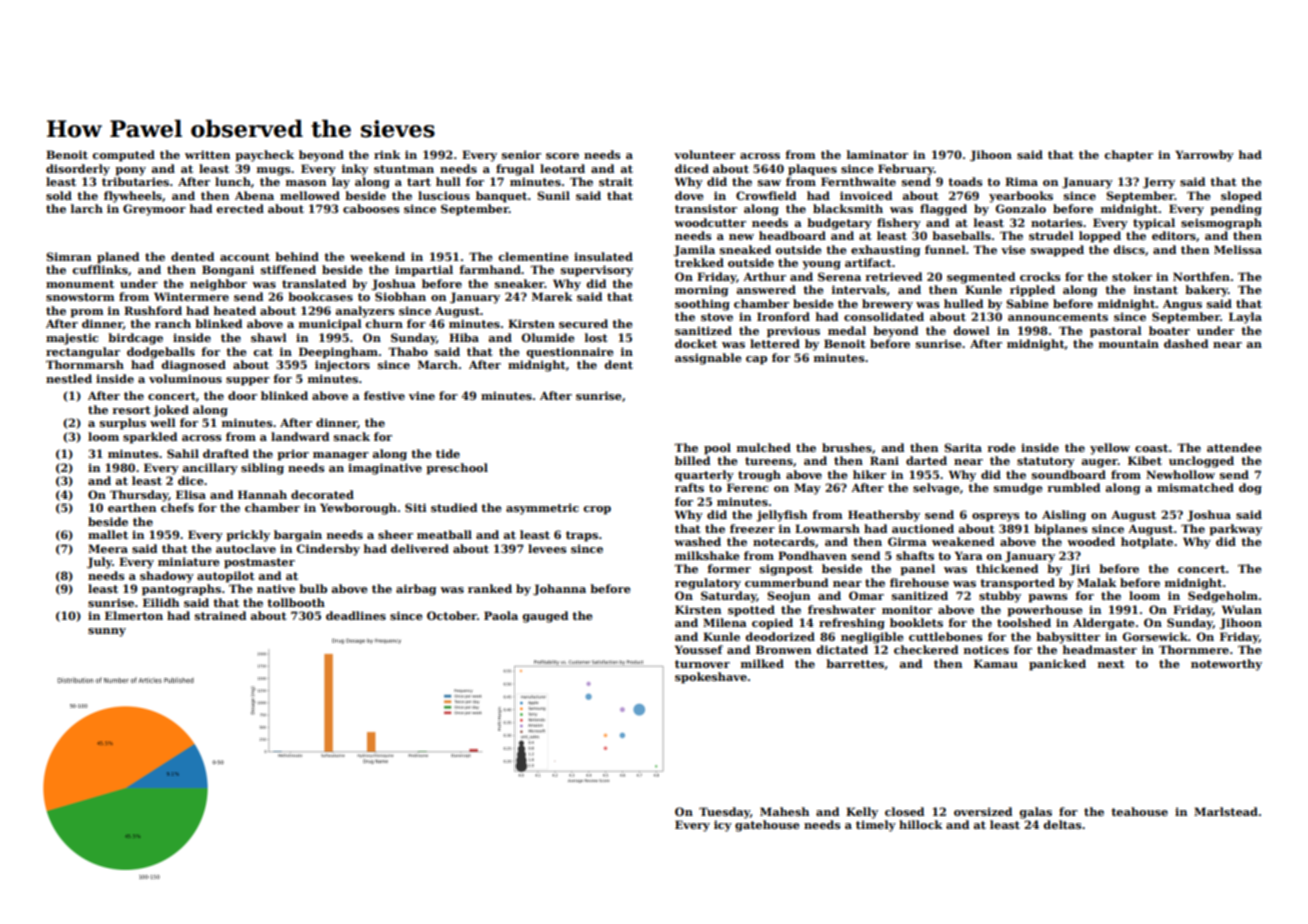 This image has height=924, width=1308. What do you see at coordinates (330, 325) in the image?
I see `municipal` at bounding box center [330, 325].
